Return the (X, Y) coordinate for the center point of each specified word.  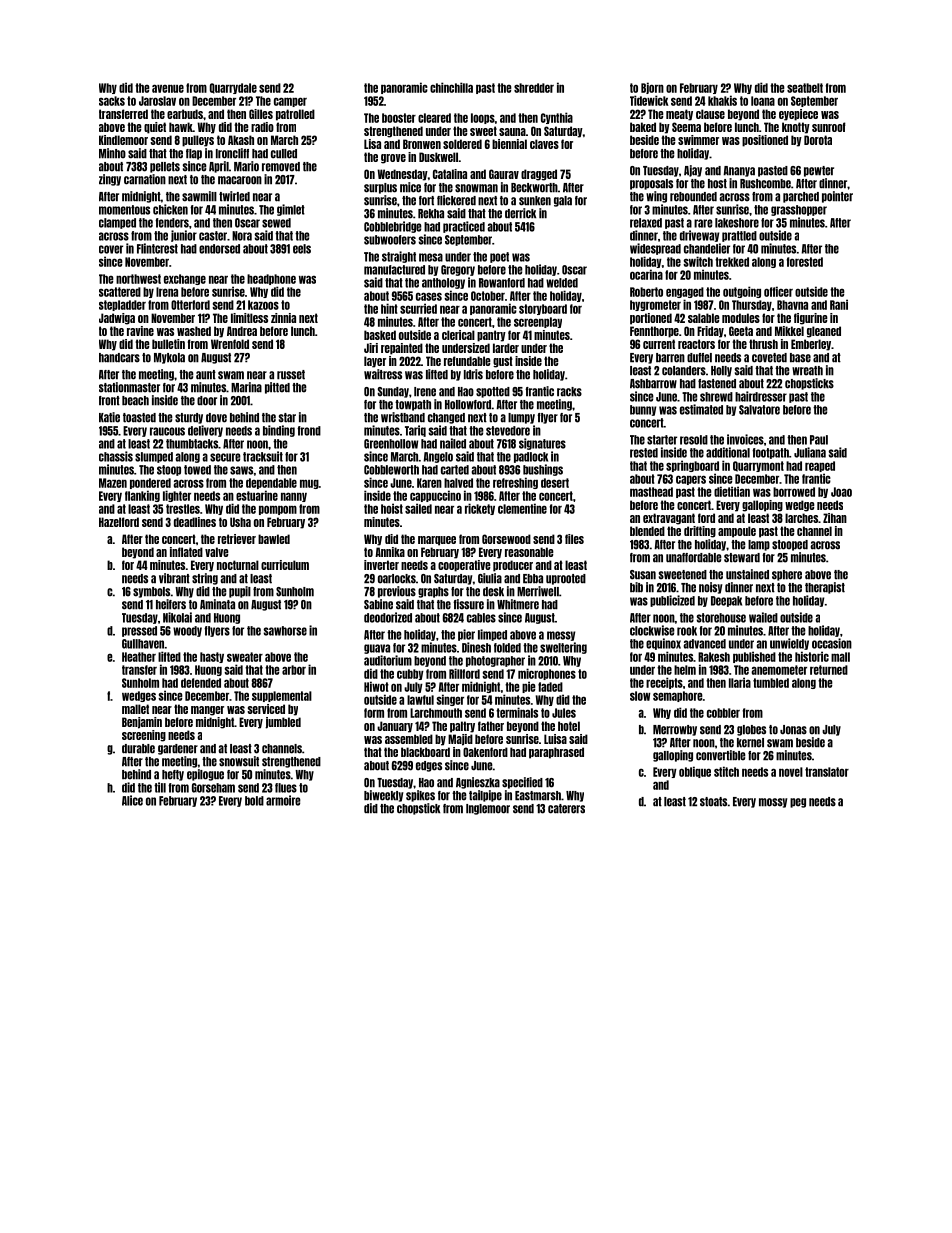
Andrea (242, 331)
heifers (171, 604)
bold (254, 801)
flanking (142, 496)
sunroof (829, 127)
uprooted (566, 579)
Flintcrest (157, 248)
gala (563, 201)
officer (778, 291)
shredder (534, 88)
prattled (739, 236)
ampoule (737, 532)
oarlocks (397, 579)
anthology (443, 283)
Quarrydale (233, 88)
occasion (832, 643)
